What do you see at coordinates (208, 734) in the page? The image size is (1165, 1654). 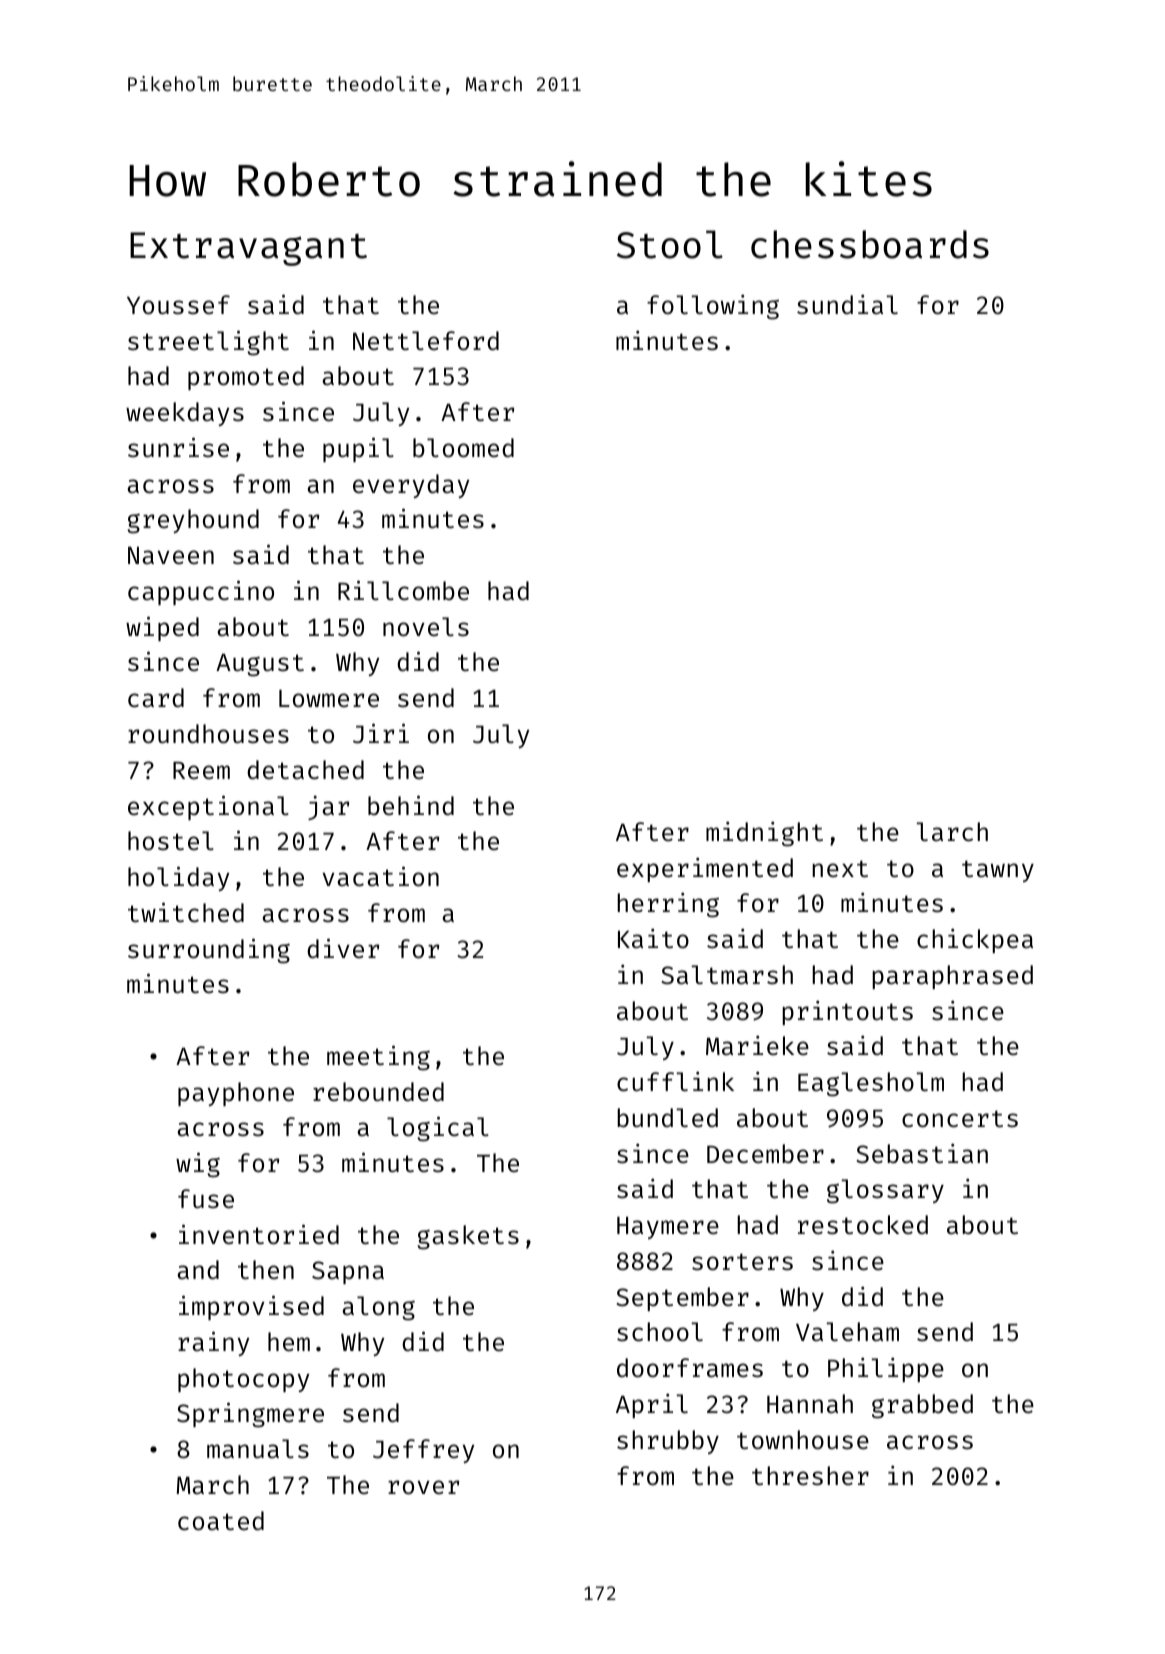 I see `roundhouses` at bounding box center [208, 734].
